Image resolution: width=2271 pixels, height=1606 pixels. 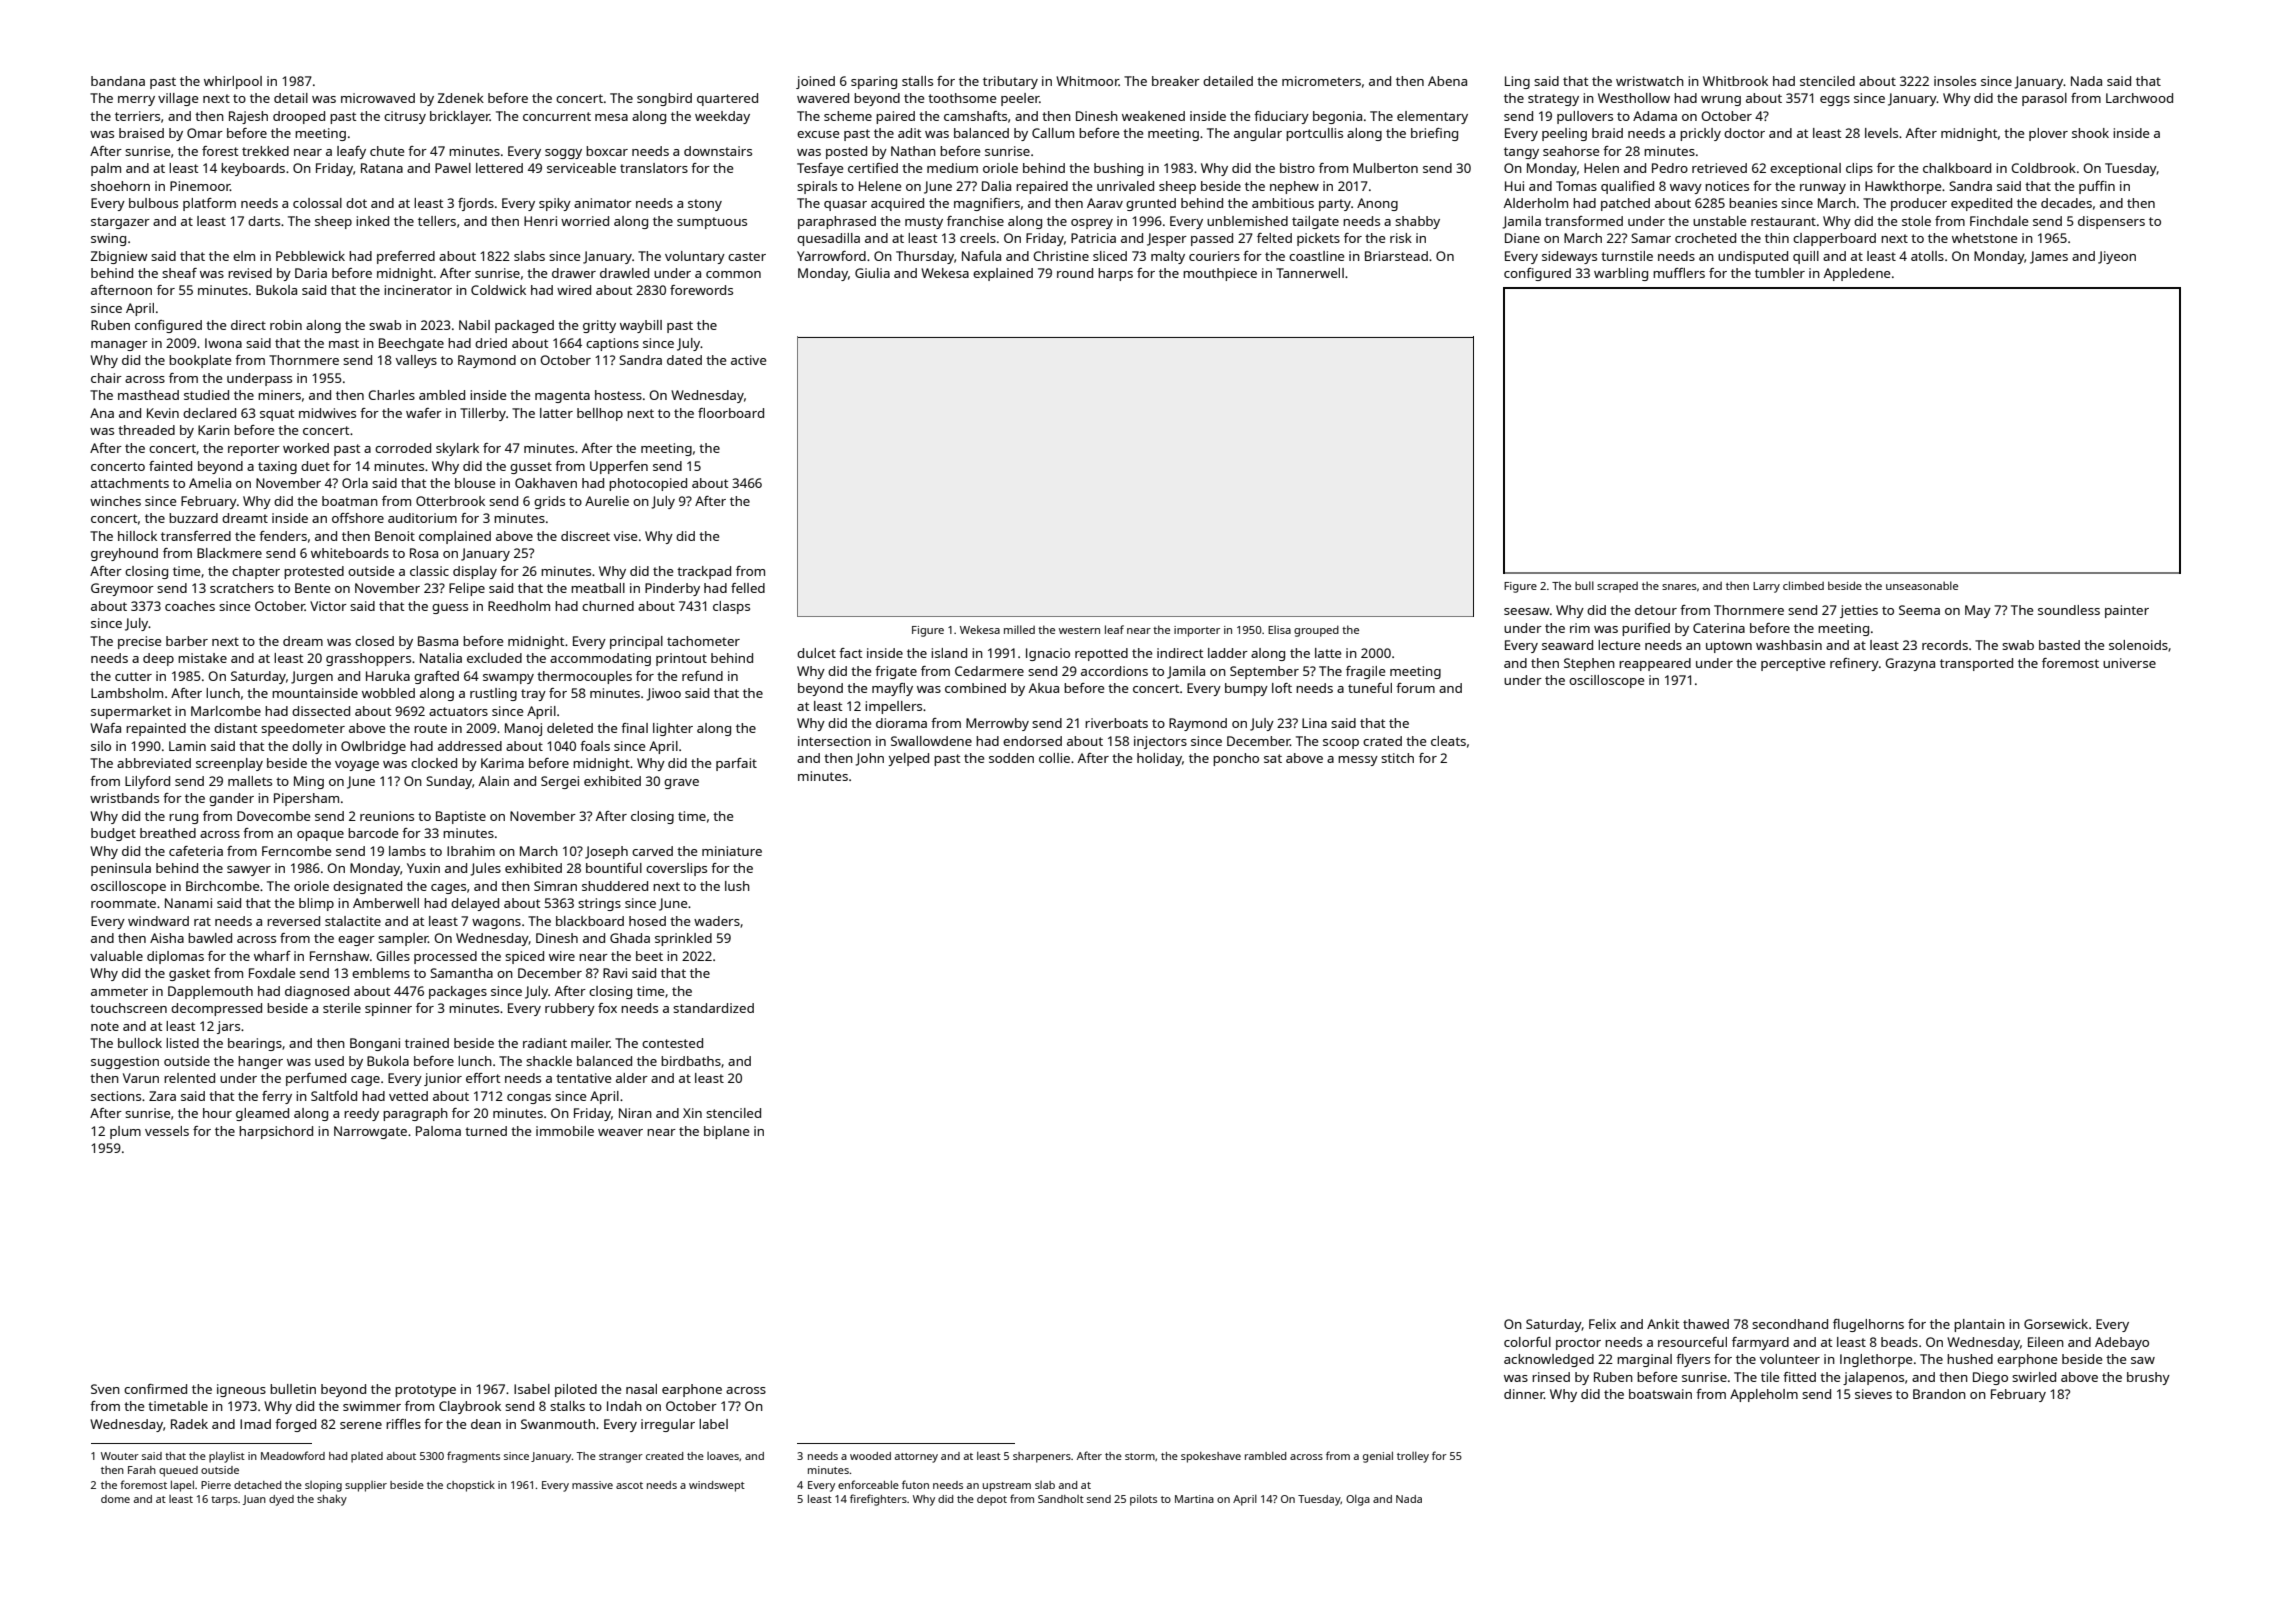 I want to click on dyed, so click(x=281, y=1500).
